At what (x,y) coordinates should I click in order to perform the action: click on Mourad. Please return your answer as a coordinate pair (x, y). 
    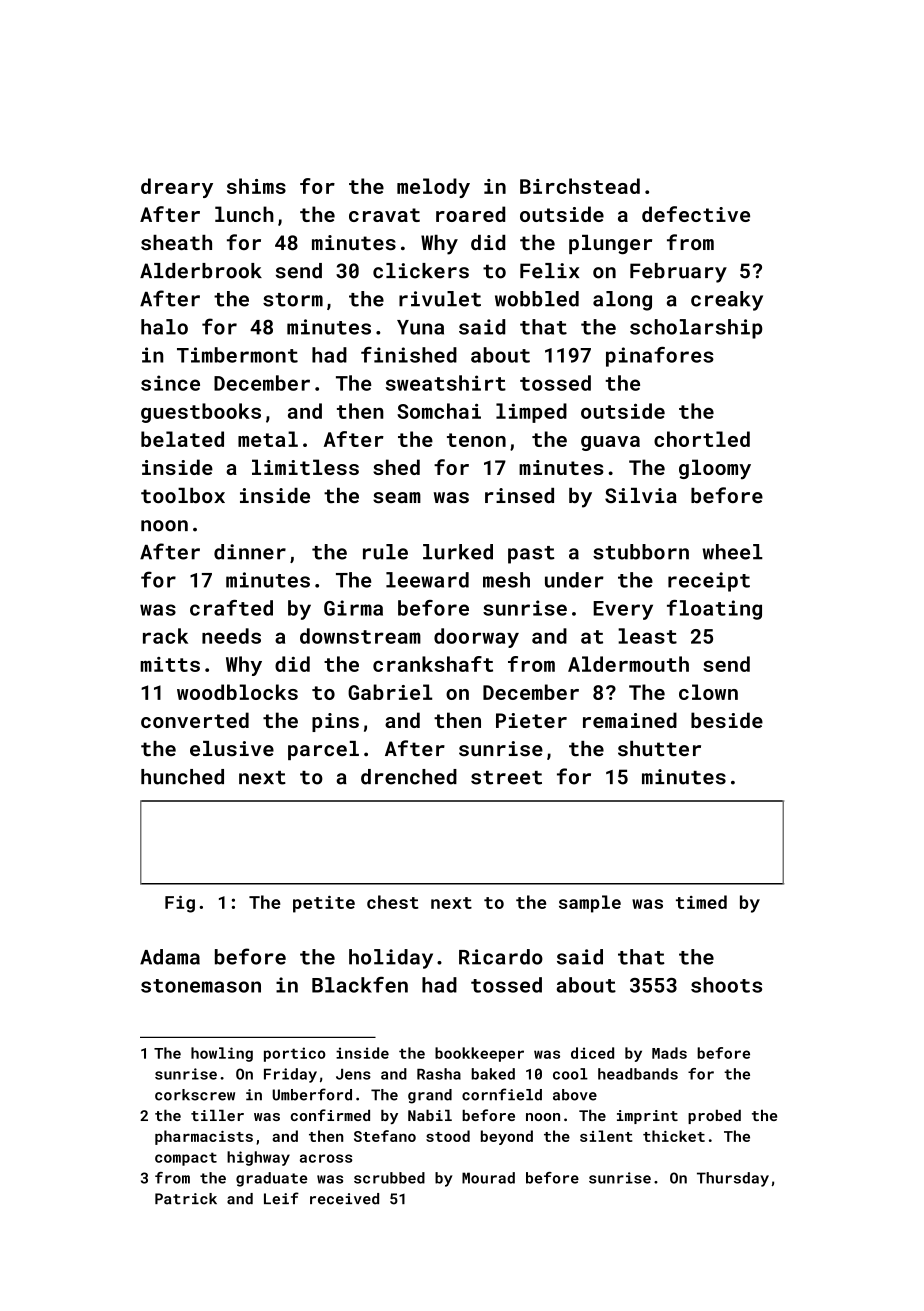
    Looking at the image, I should click on (488, 1178).
